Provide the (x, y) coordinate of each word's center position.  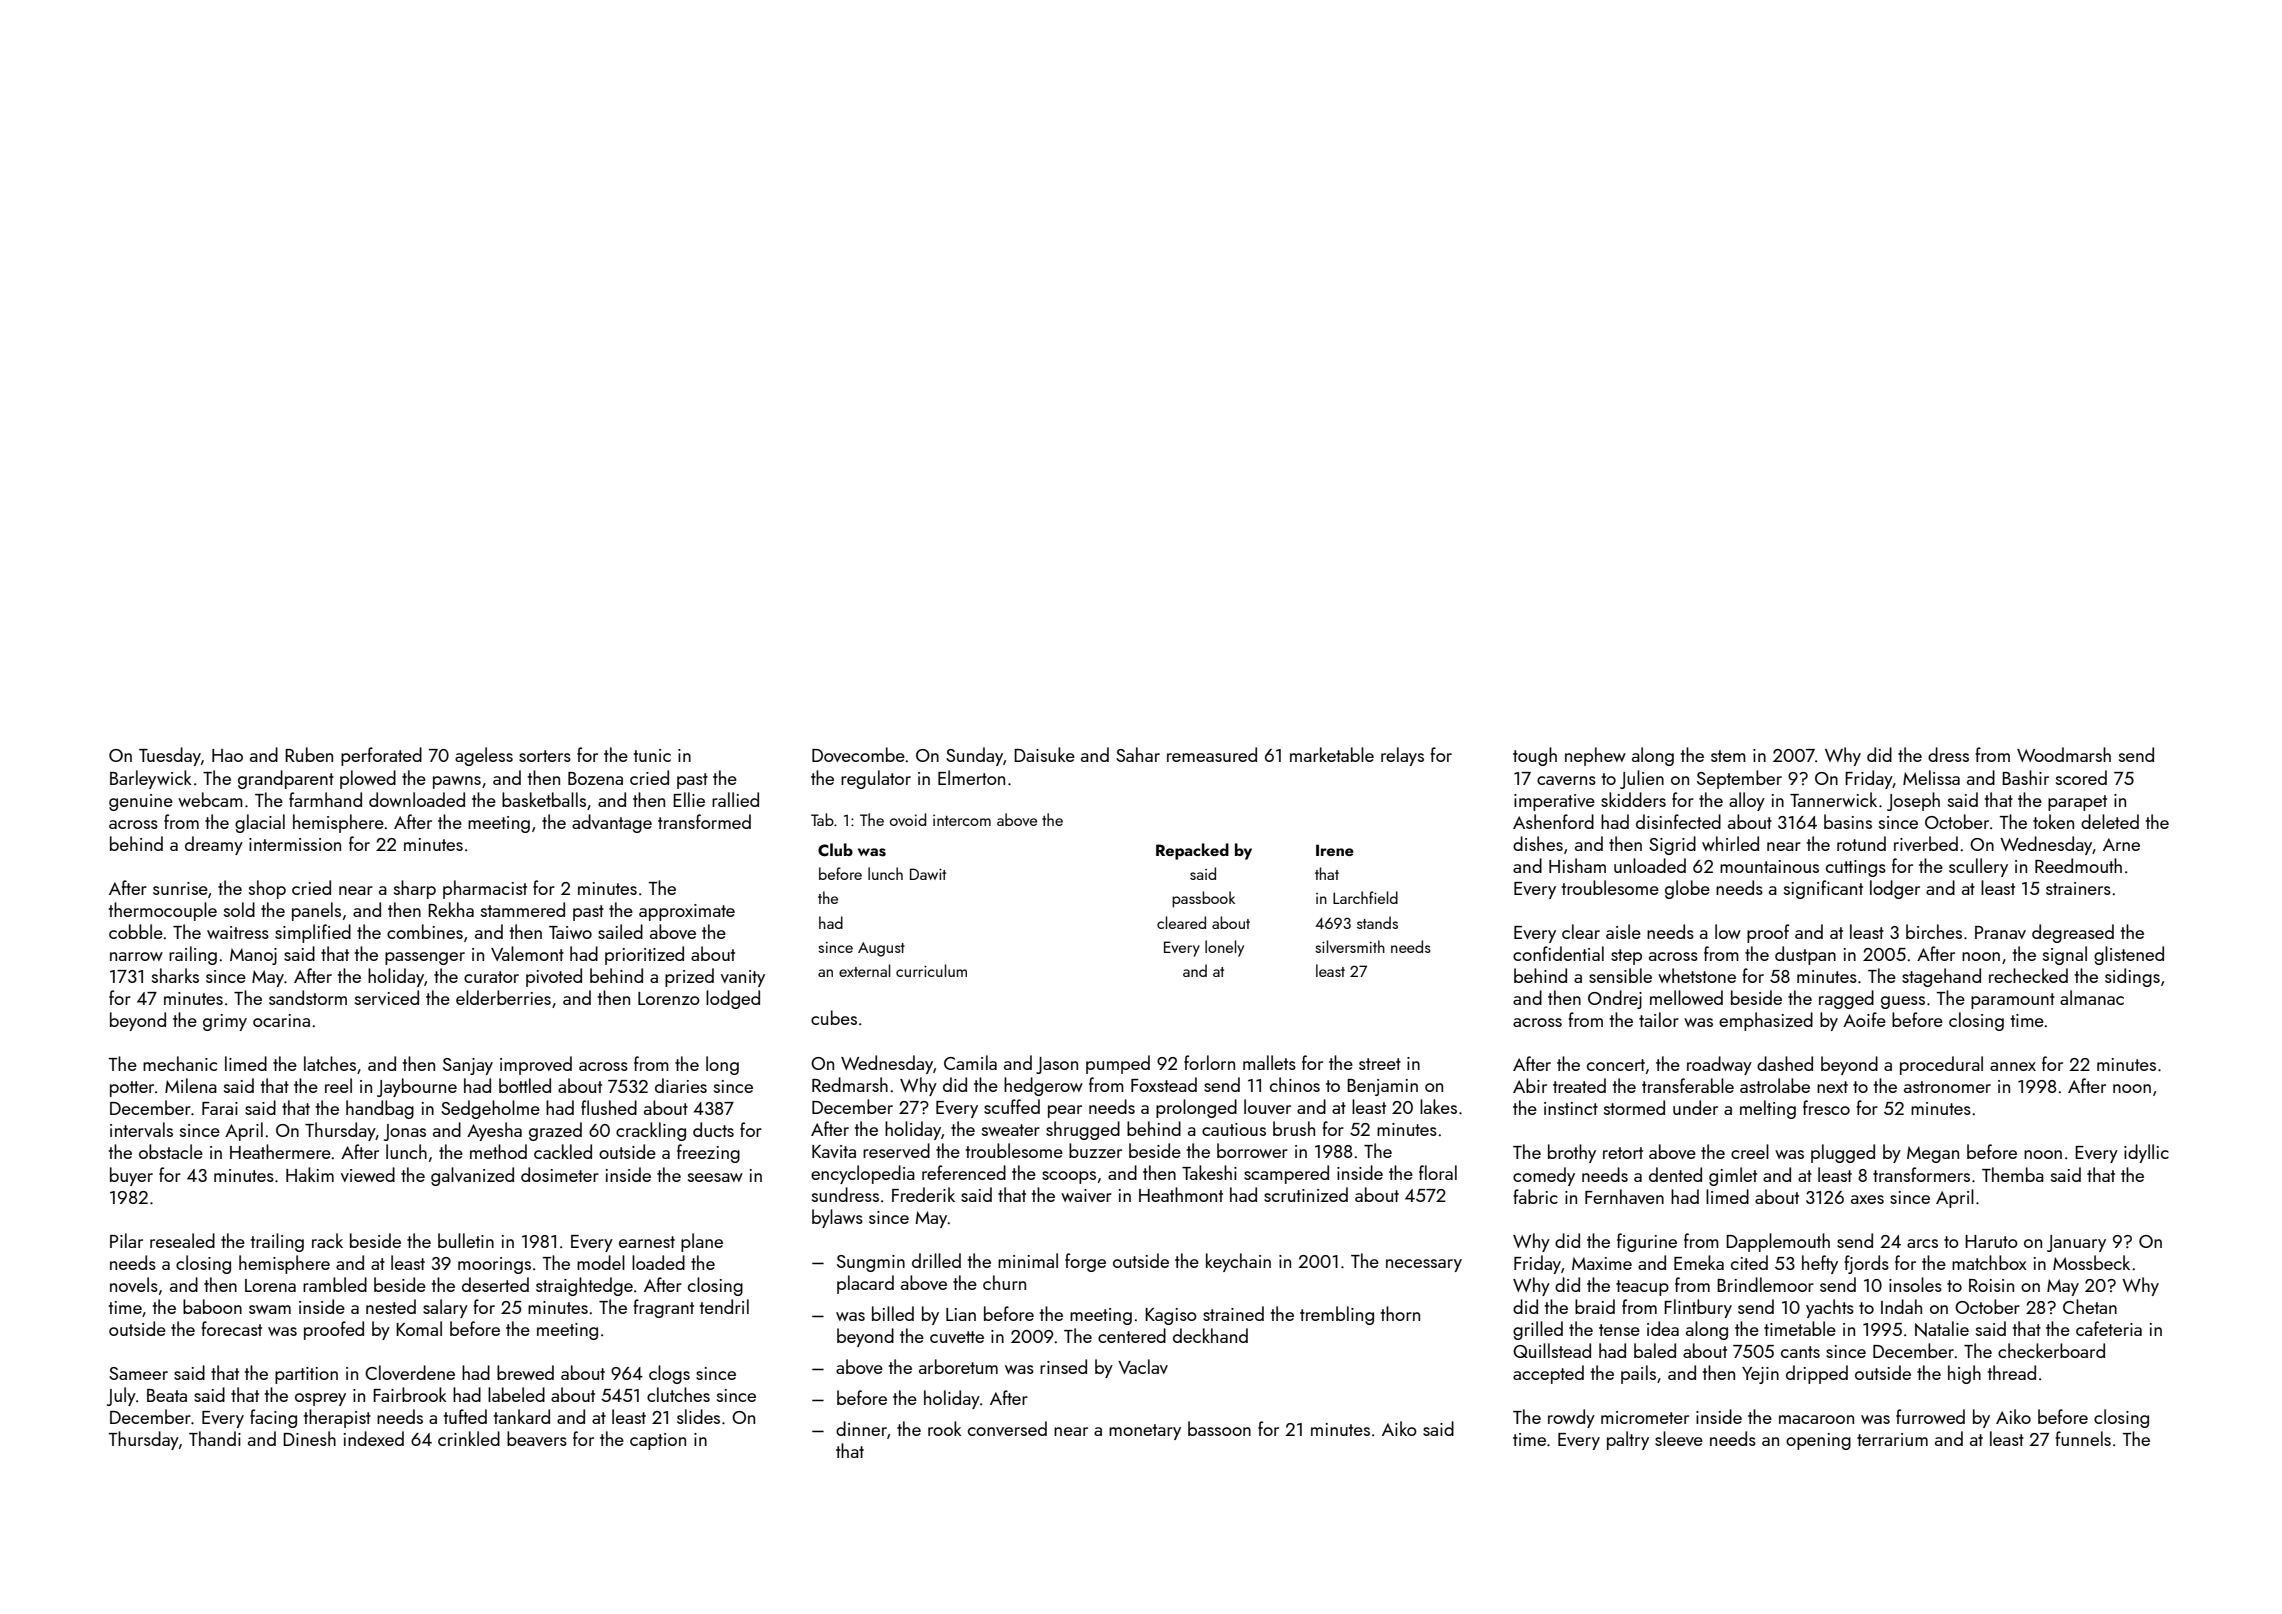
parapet (2077, 803)
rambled (335, 1284)
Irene (1335, 850)
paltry (1628, 1440)
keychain (1238, 1262)
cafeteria (2109, 1328)
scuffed (1012, 1106)
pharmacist (485, 889)
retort (1623, 1153)
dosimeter (560, 1174)
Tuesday (170, 756)
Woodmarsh (2064, 754)
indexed (374, 1438)
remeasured (1212, 754)
